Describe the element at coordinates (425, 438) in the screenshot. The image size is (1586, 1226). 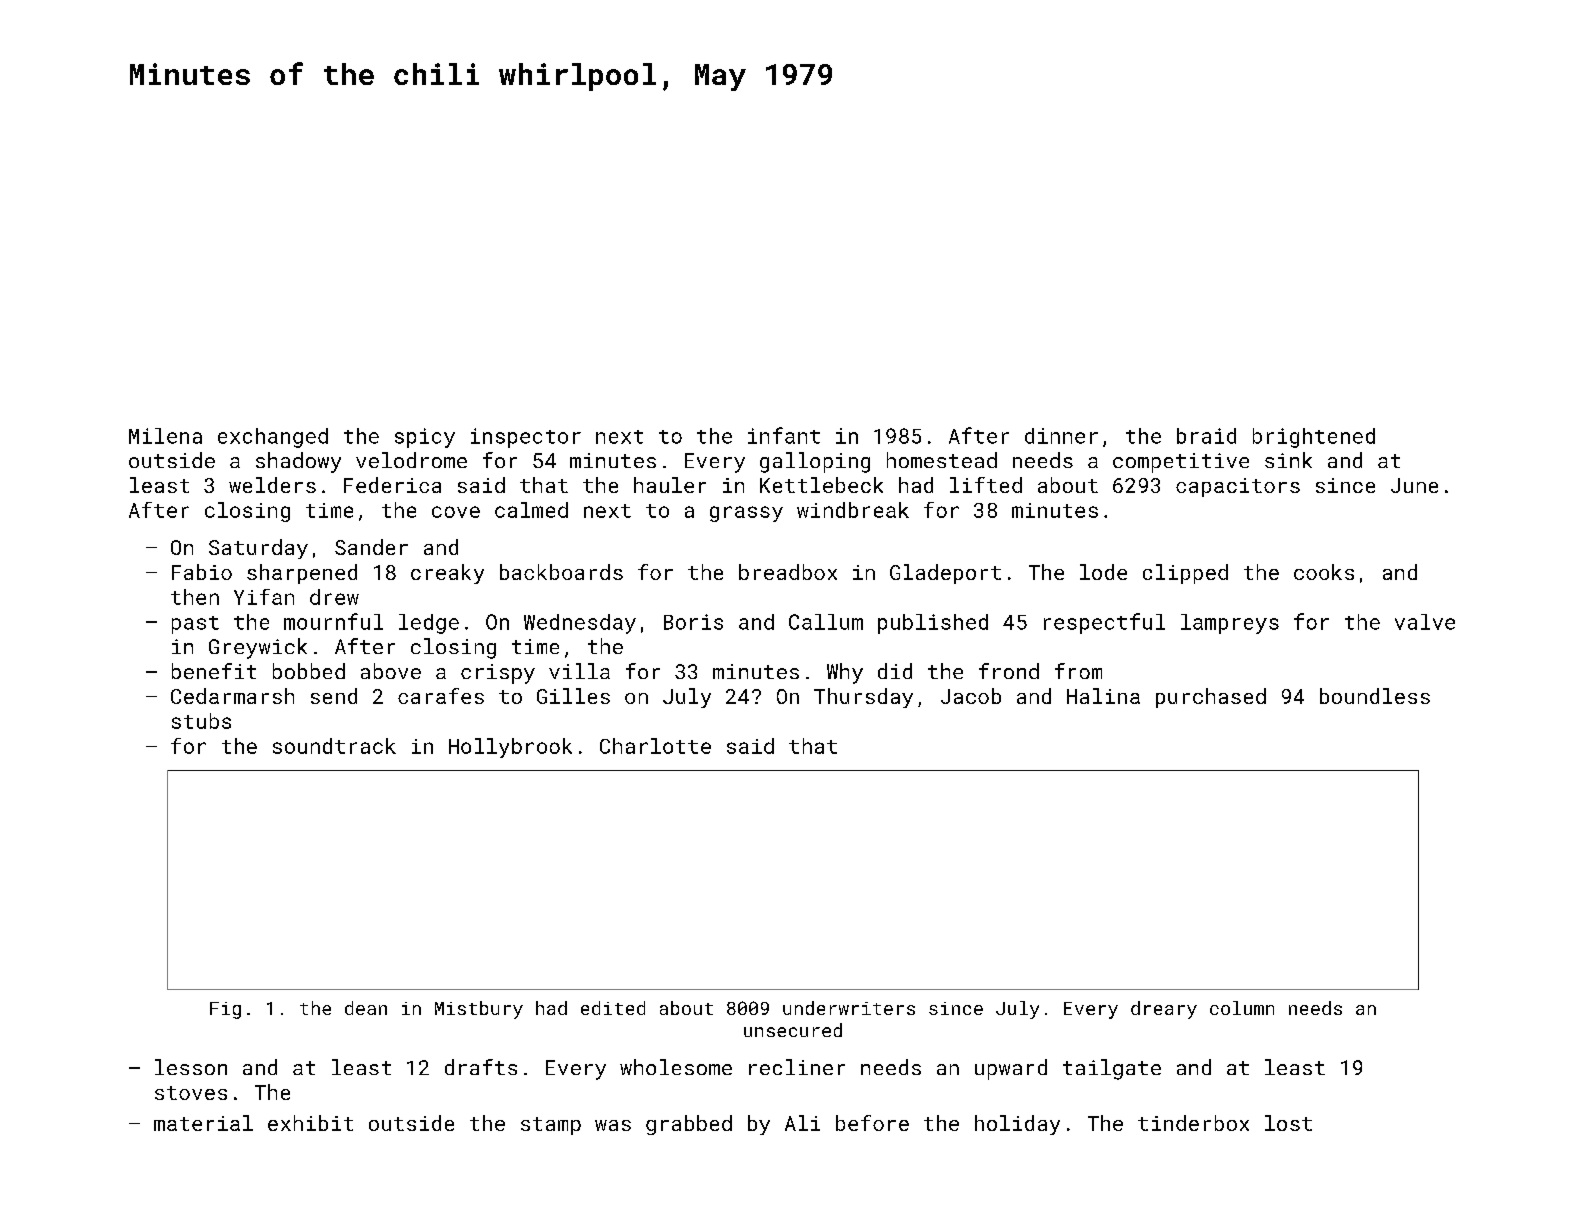
I see `spicy` at that location.
